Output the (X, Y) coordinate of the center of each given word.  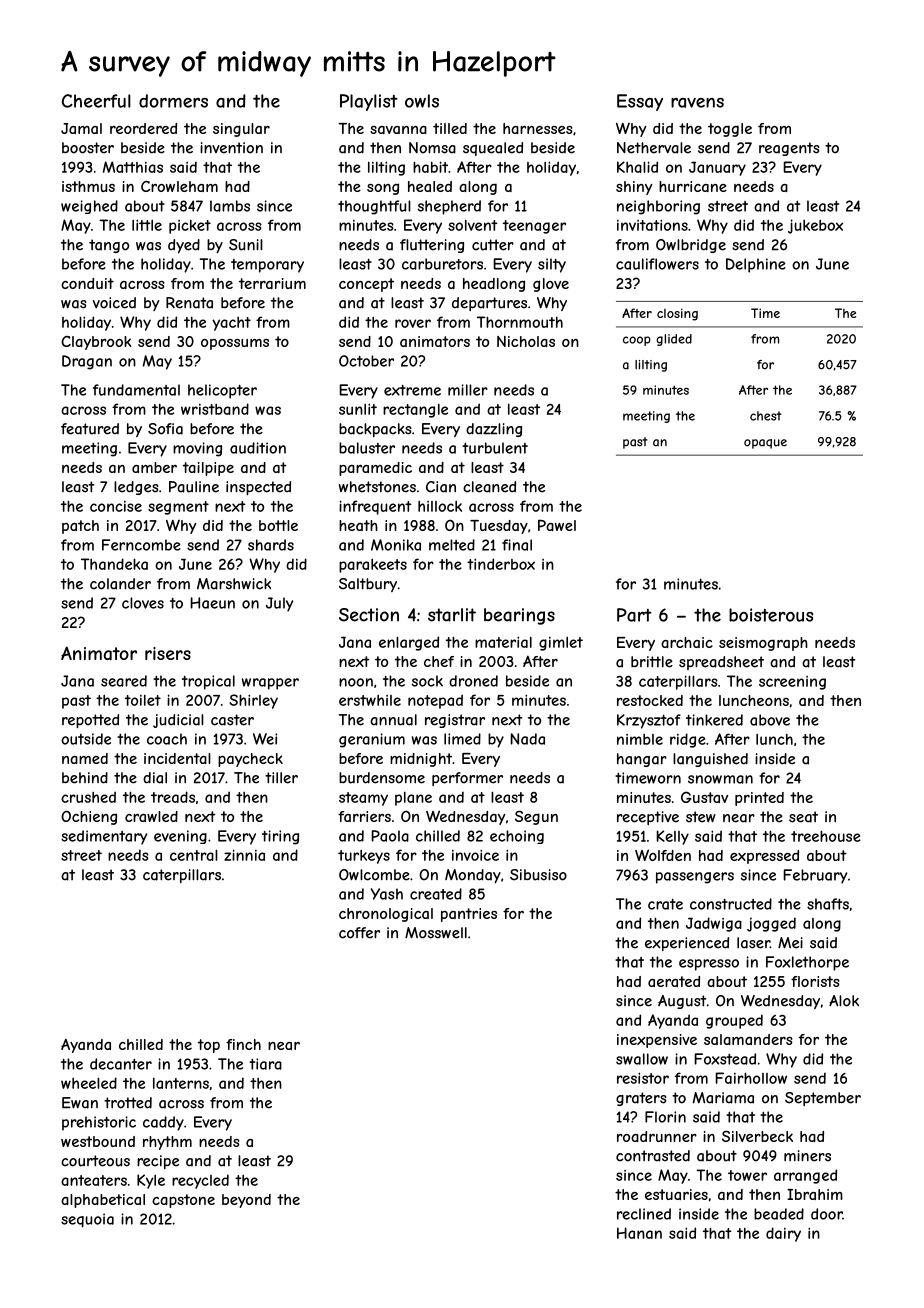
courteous (95, 1161)
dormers (173, 101)
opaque (765, 444)
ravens (697, 103)
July (279, 604)
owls (422, 101)
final (517, 545)
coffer (359, 933)
